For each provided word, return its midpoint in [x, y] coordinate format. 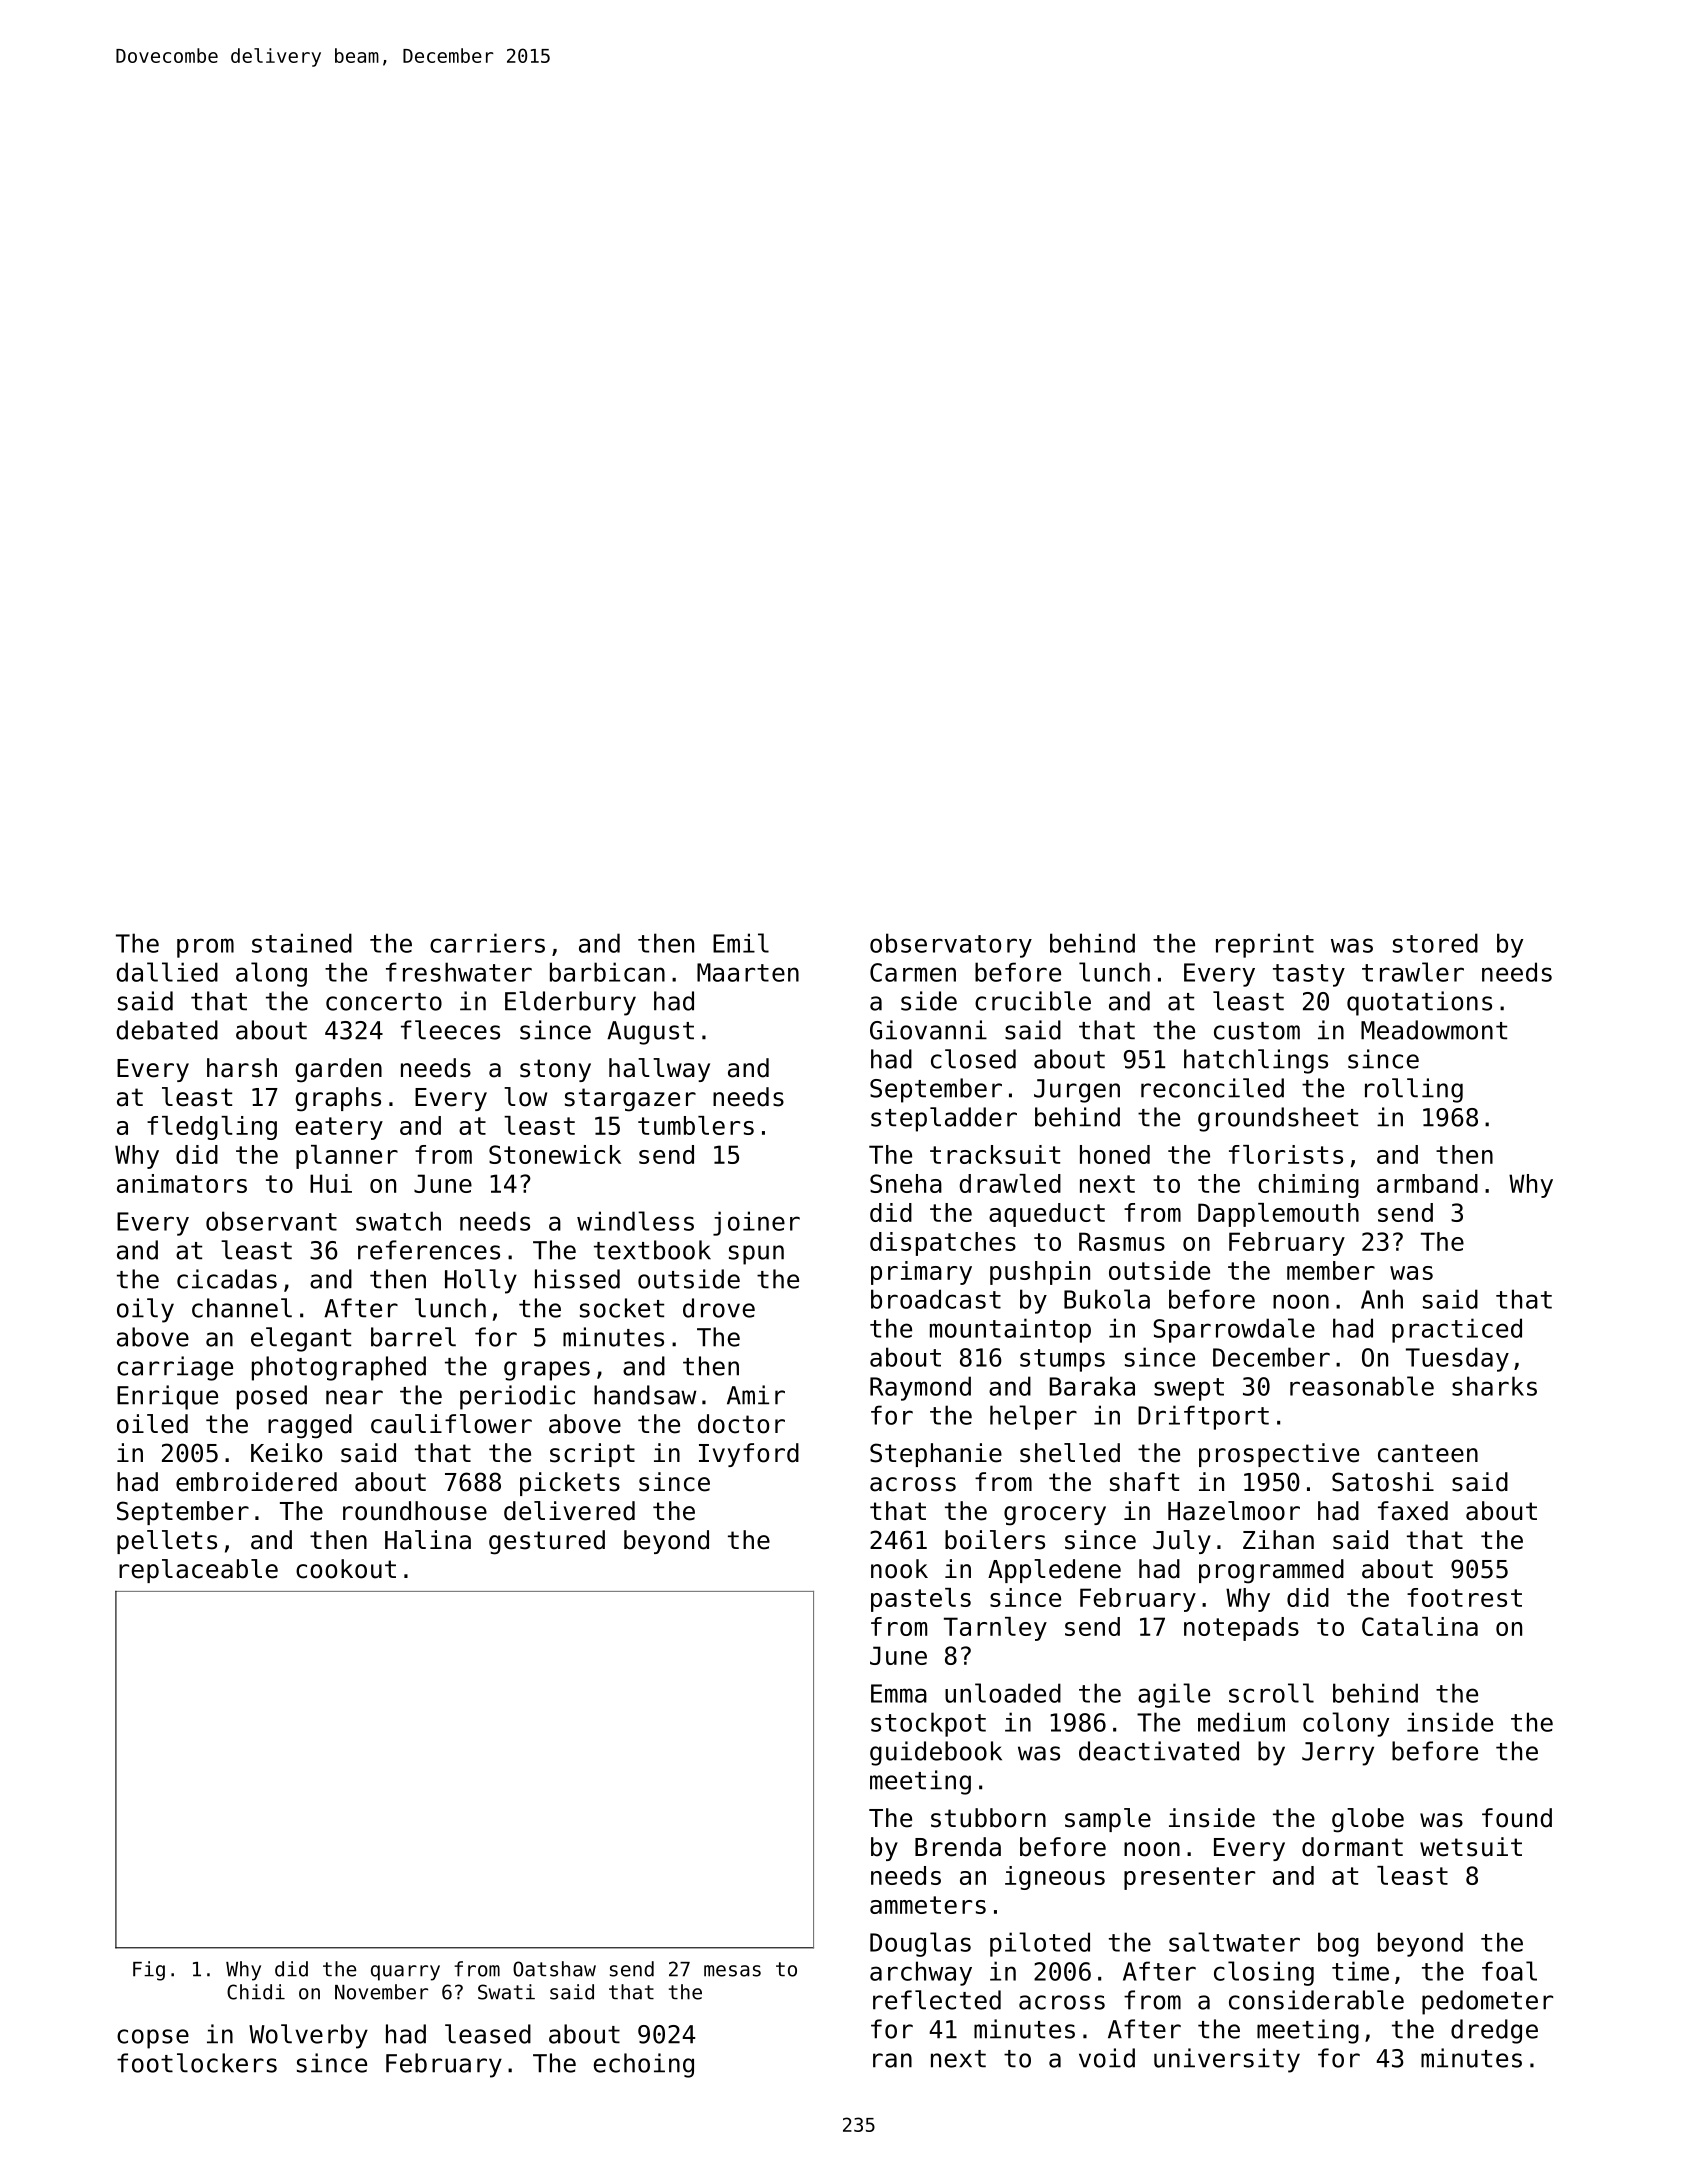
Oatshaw [554, 1969]
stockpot [928, 1724]
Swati [506, 1992]
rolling [1414, 1090]
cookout [346, 1569]
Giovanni [928, 1030]
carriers [487, 943]
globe [1368, 1820]
